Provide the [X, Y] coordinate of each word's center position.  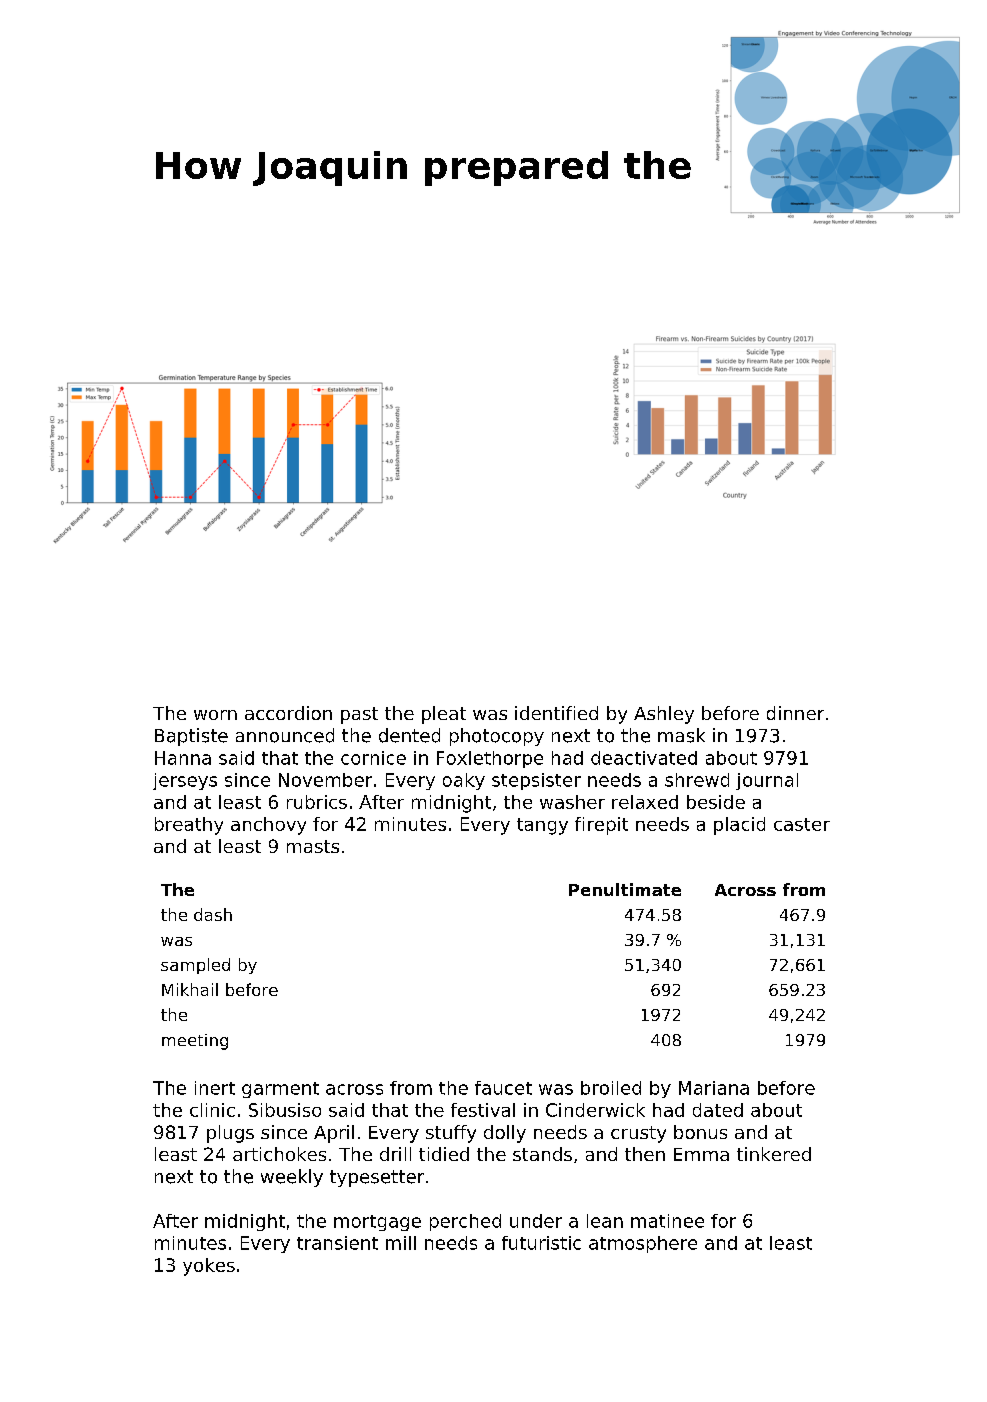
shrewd [697, 780]
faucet [503, 1088]
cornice [373, 758]
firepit [601, 826]
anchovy [268, 826]
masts [313, 846]
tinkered [774, 1154]
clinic [212, 1110]
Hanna [183, 758]
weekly [292, 1178]
